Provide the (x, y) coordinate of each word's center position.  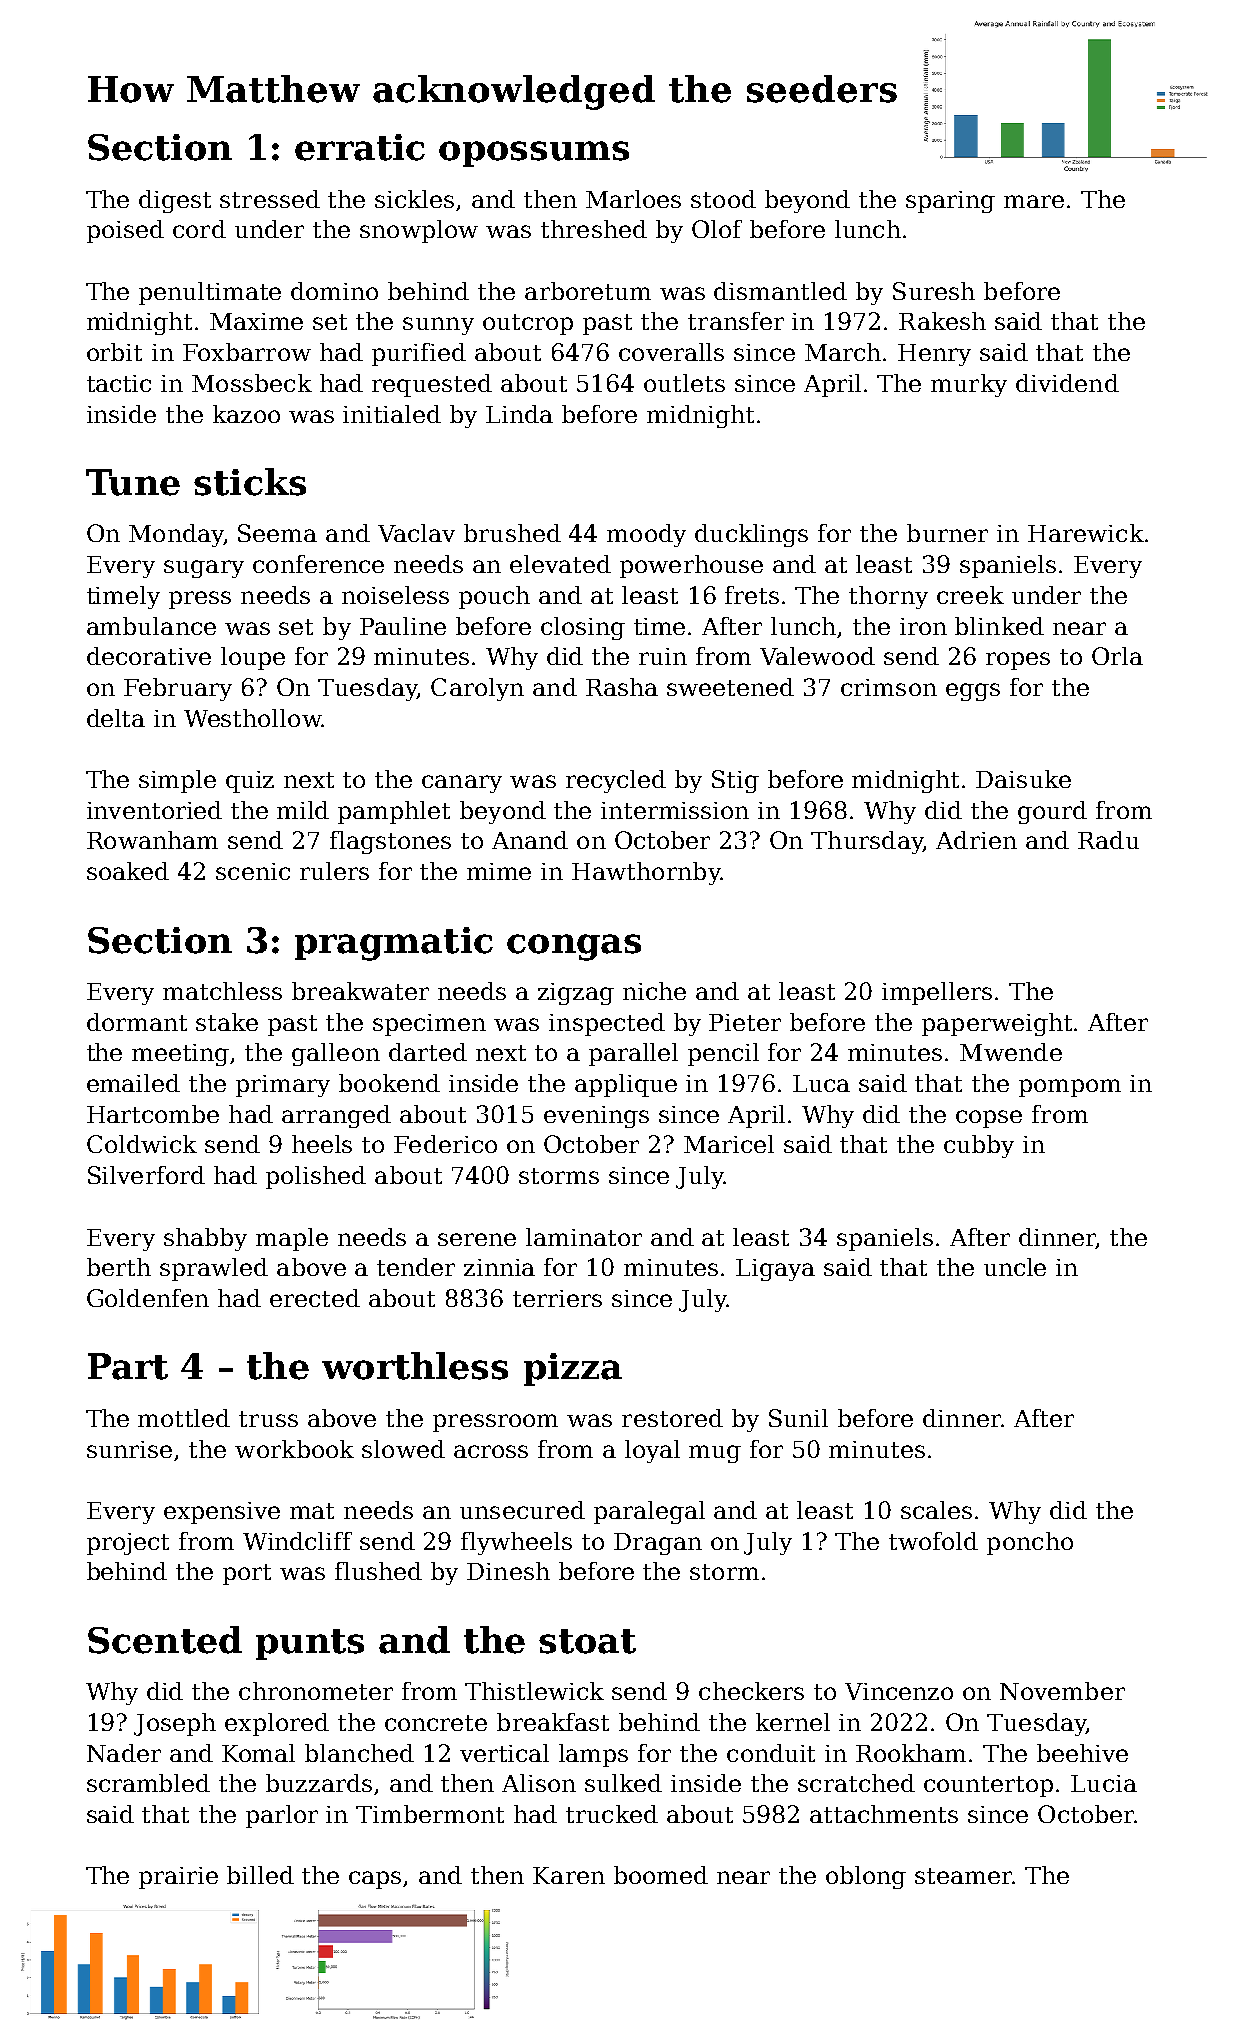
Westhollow (253, 718)
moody (646, 535)
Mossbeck (252, 383)
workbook (294, 1449)
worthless (415, 1366)
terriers (557, 1298)
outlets (684, 383)
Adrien (976, 840)
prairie (178, 1878)
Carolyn (477, 689)
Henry (934, 355)
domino (334, 291)
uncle (1015, 1267)
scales (936, 1510)
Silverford (146, 1175)
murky (969, 385)
